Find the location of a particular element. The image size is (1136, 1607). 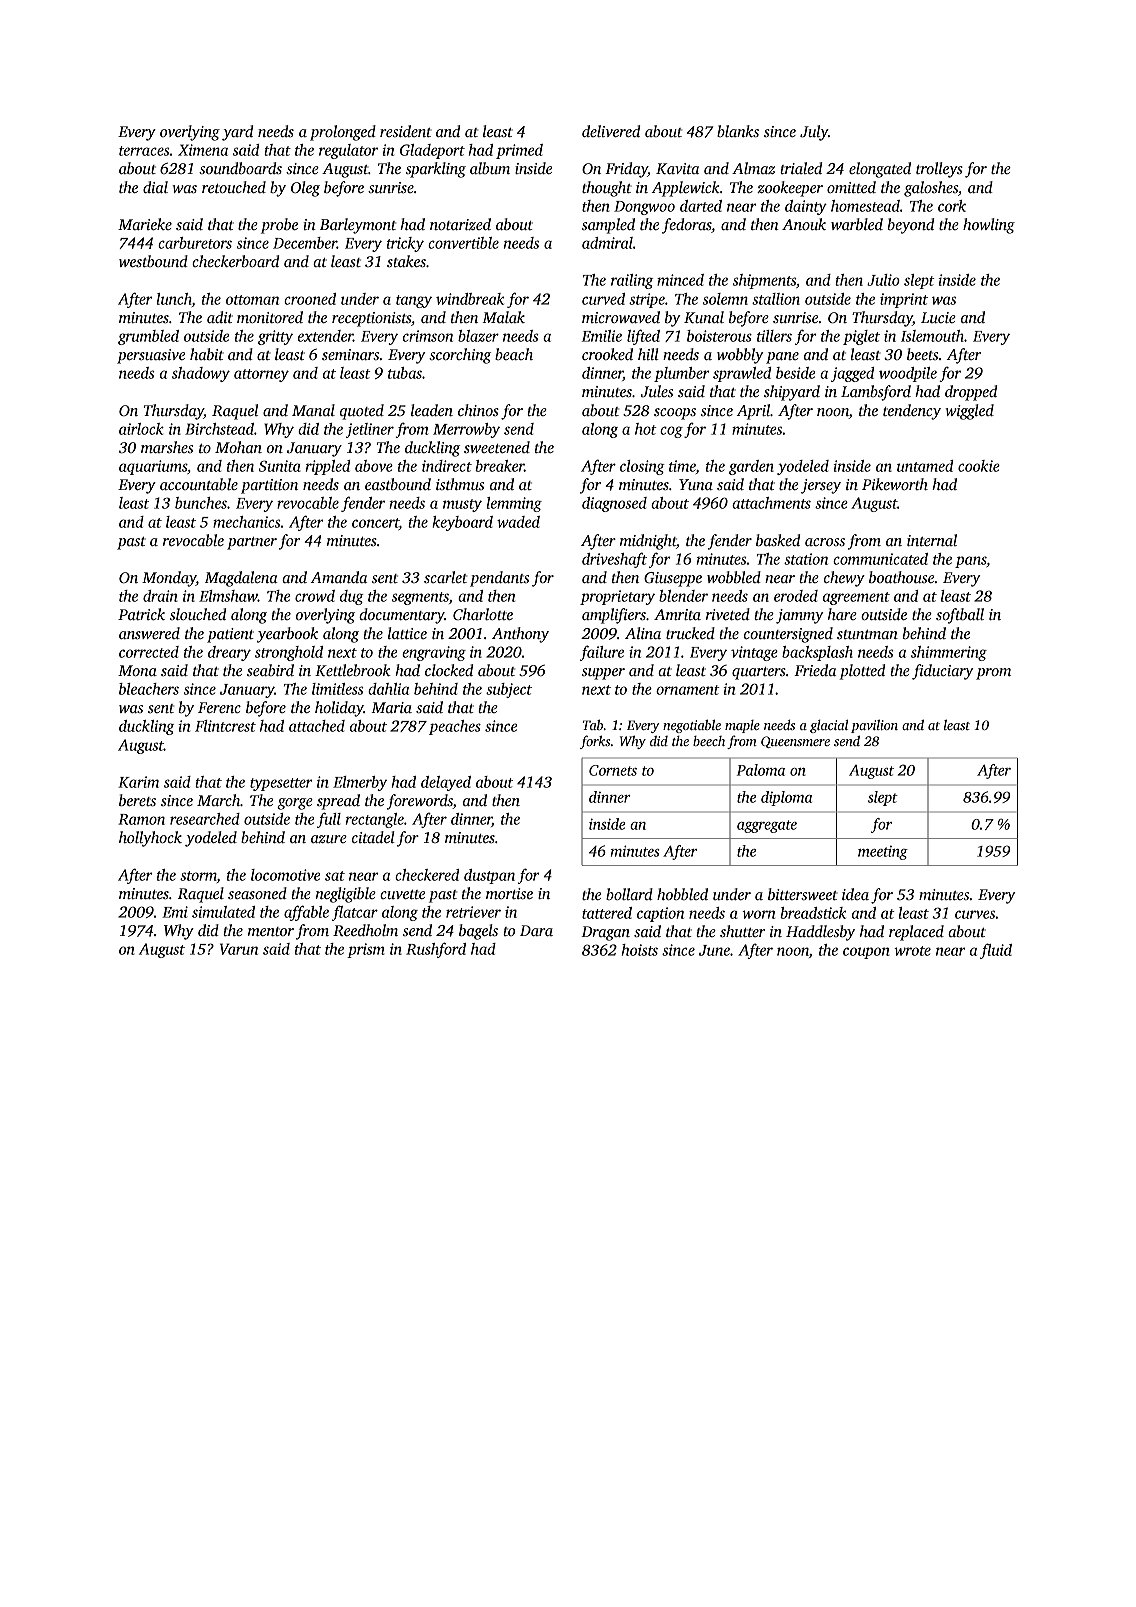

storm is located at coordinates (198, 876).
